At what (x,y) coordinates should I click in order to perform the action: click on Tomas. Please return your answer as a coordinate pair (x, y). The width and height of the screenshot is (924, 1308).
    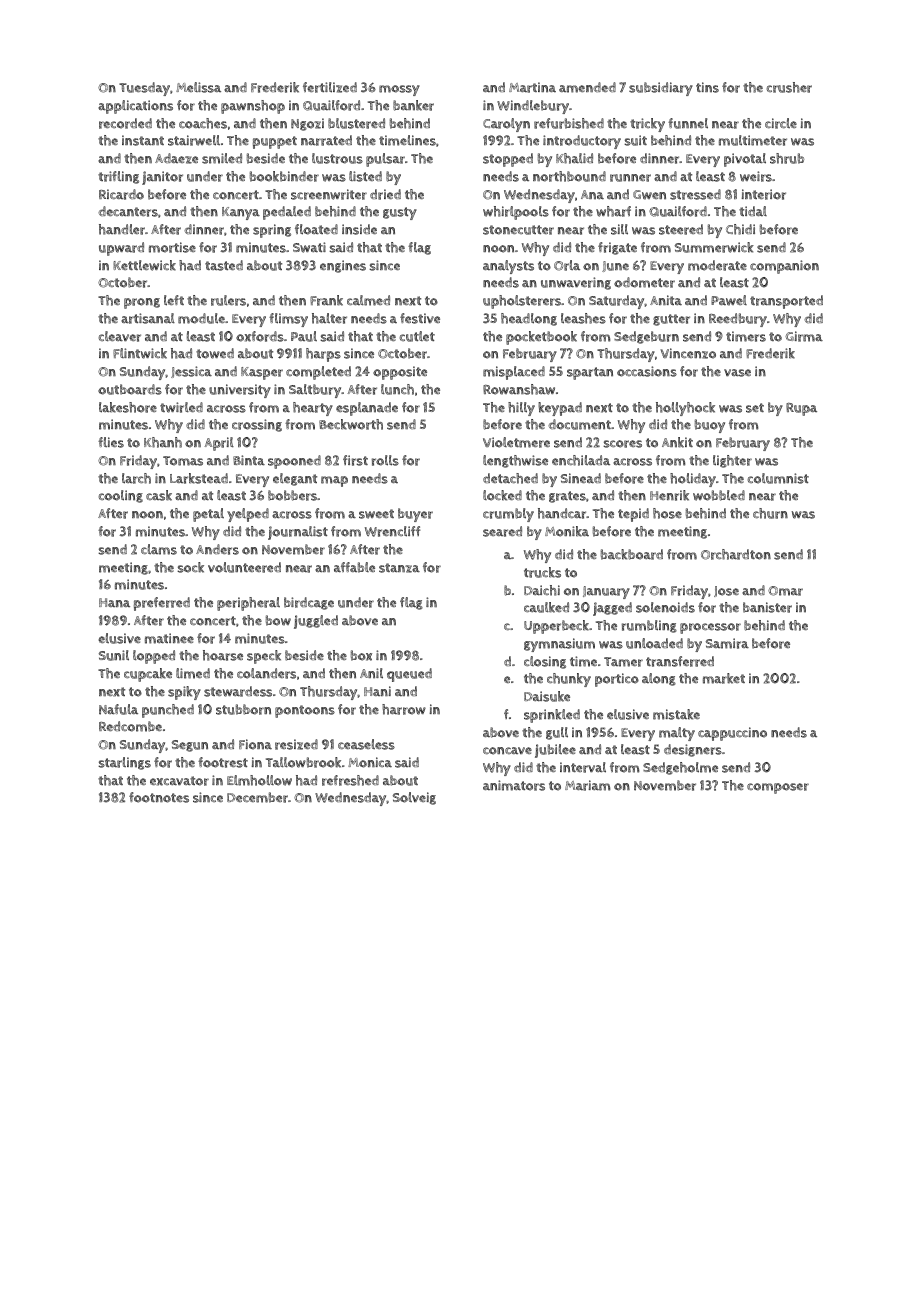
    Looking at the image, I should click on (183, 461).
